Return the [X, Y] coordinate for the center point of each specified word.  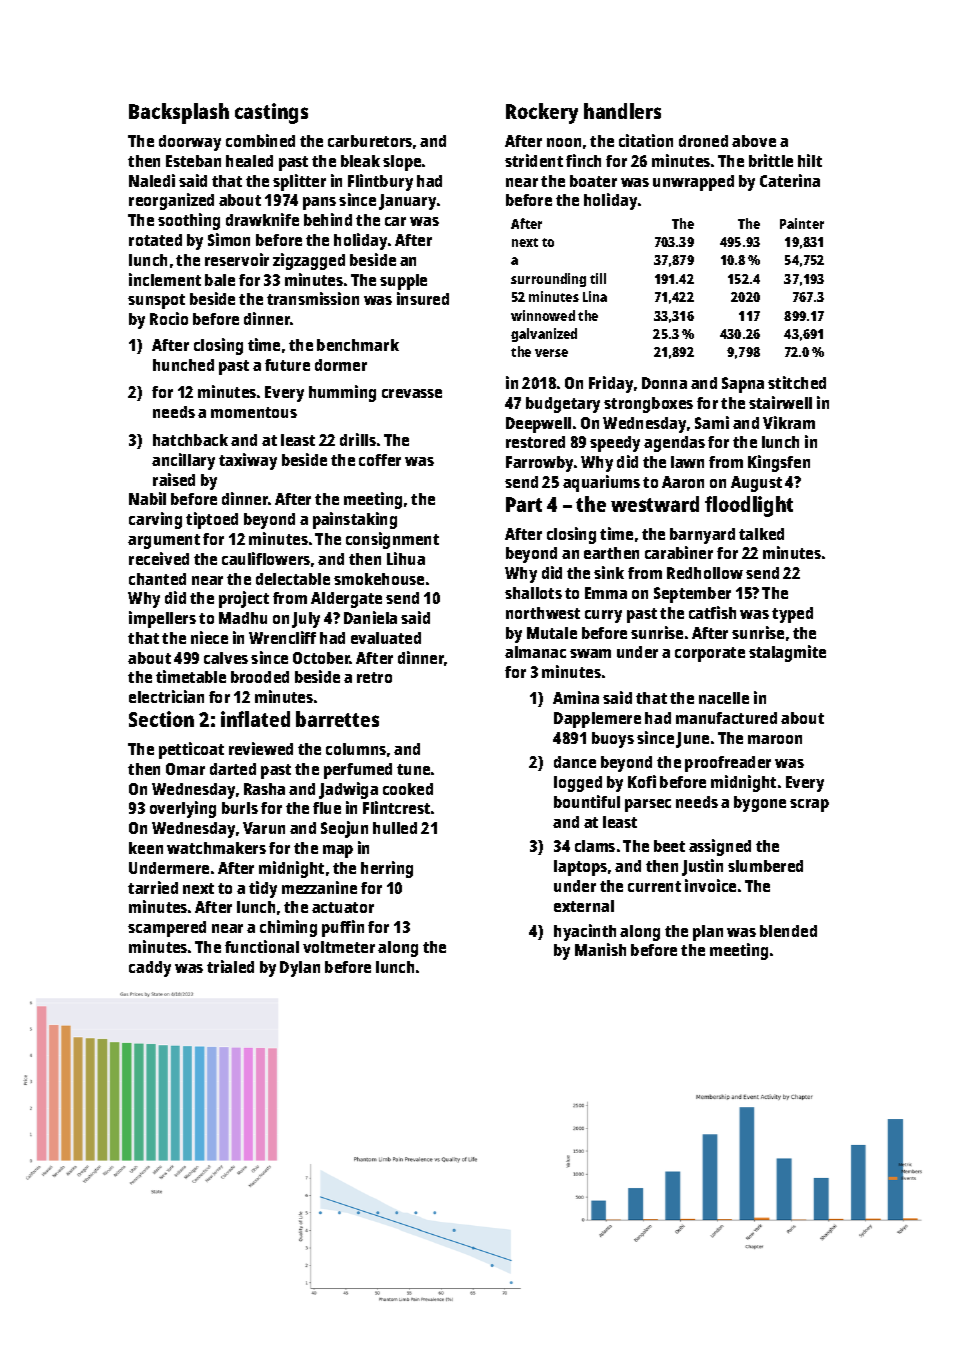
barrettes [337, 719]
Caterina [790, 180]
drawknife [262, 219]
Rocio [169, 318]
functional [262, 946]
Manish [600, 949]
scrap [809, 805]
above [754, 141]
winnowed [543, 315]
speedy [615, 444]
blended [788, 931]
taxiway [248, 461]
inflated [255, 719]
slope [402, 163]
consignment [392, 540]
